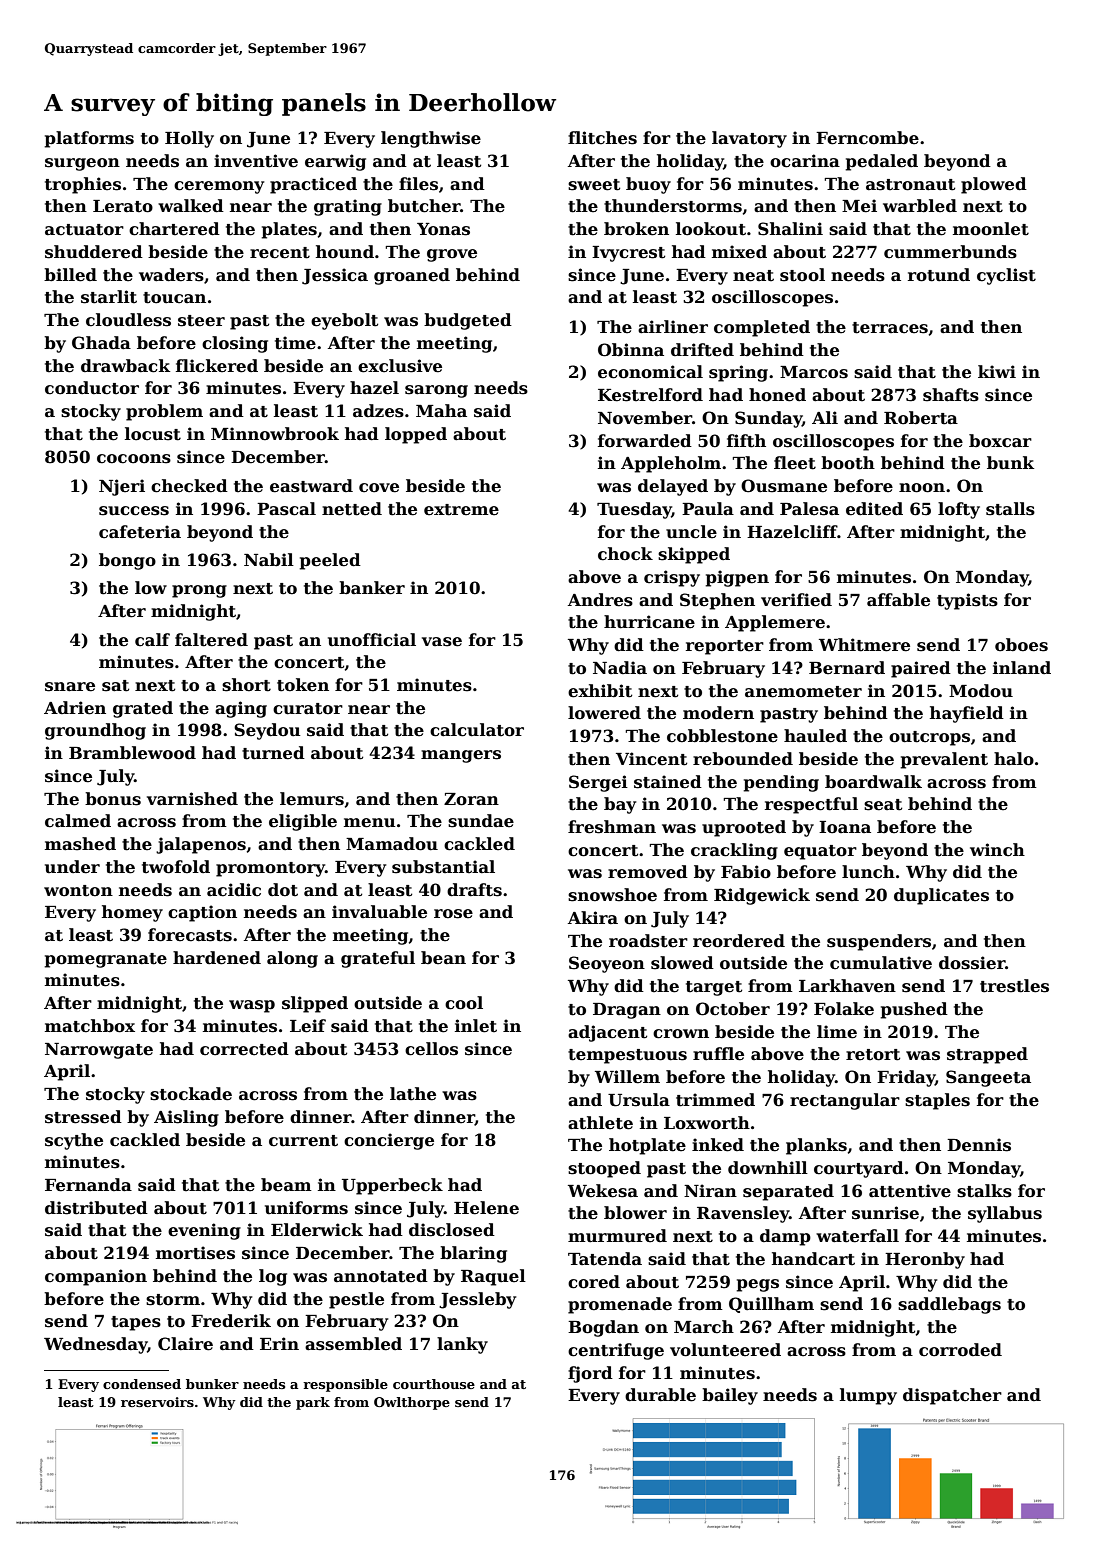 The width and height of the page is (1097, 1552). Describe the element at coordinates (106, 960) in the page. I see `pomegranate` at that location.
